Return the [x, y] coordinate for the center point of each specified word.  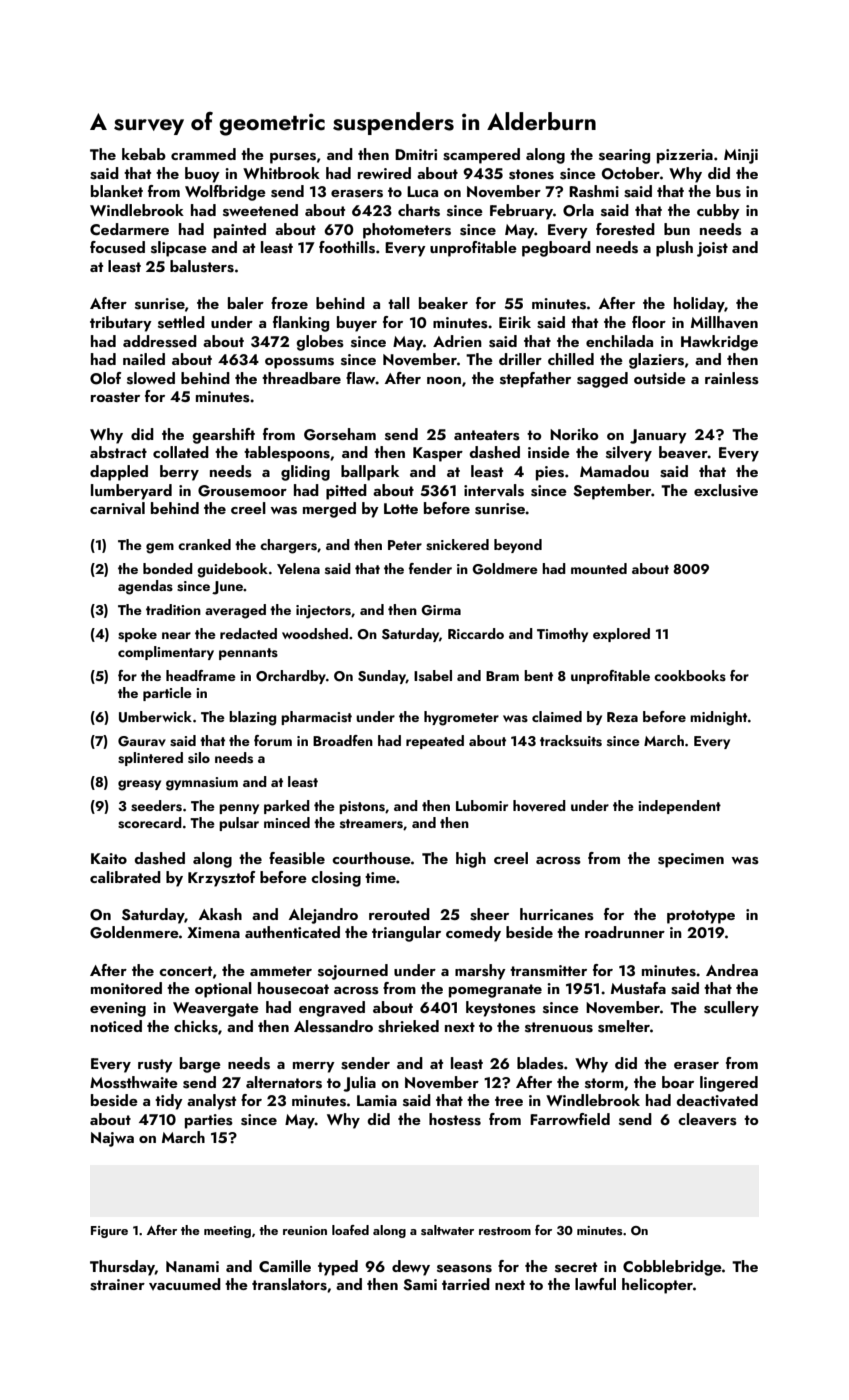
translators [289, 1284]
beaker [443, 303]
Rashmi [594, 191]
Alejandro [323, 916]
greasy [139, 785]
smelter [624, 1026]
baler [246, 303]
